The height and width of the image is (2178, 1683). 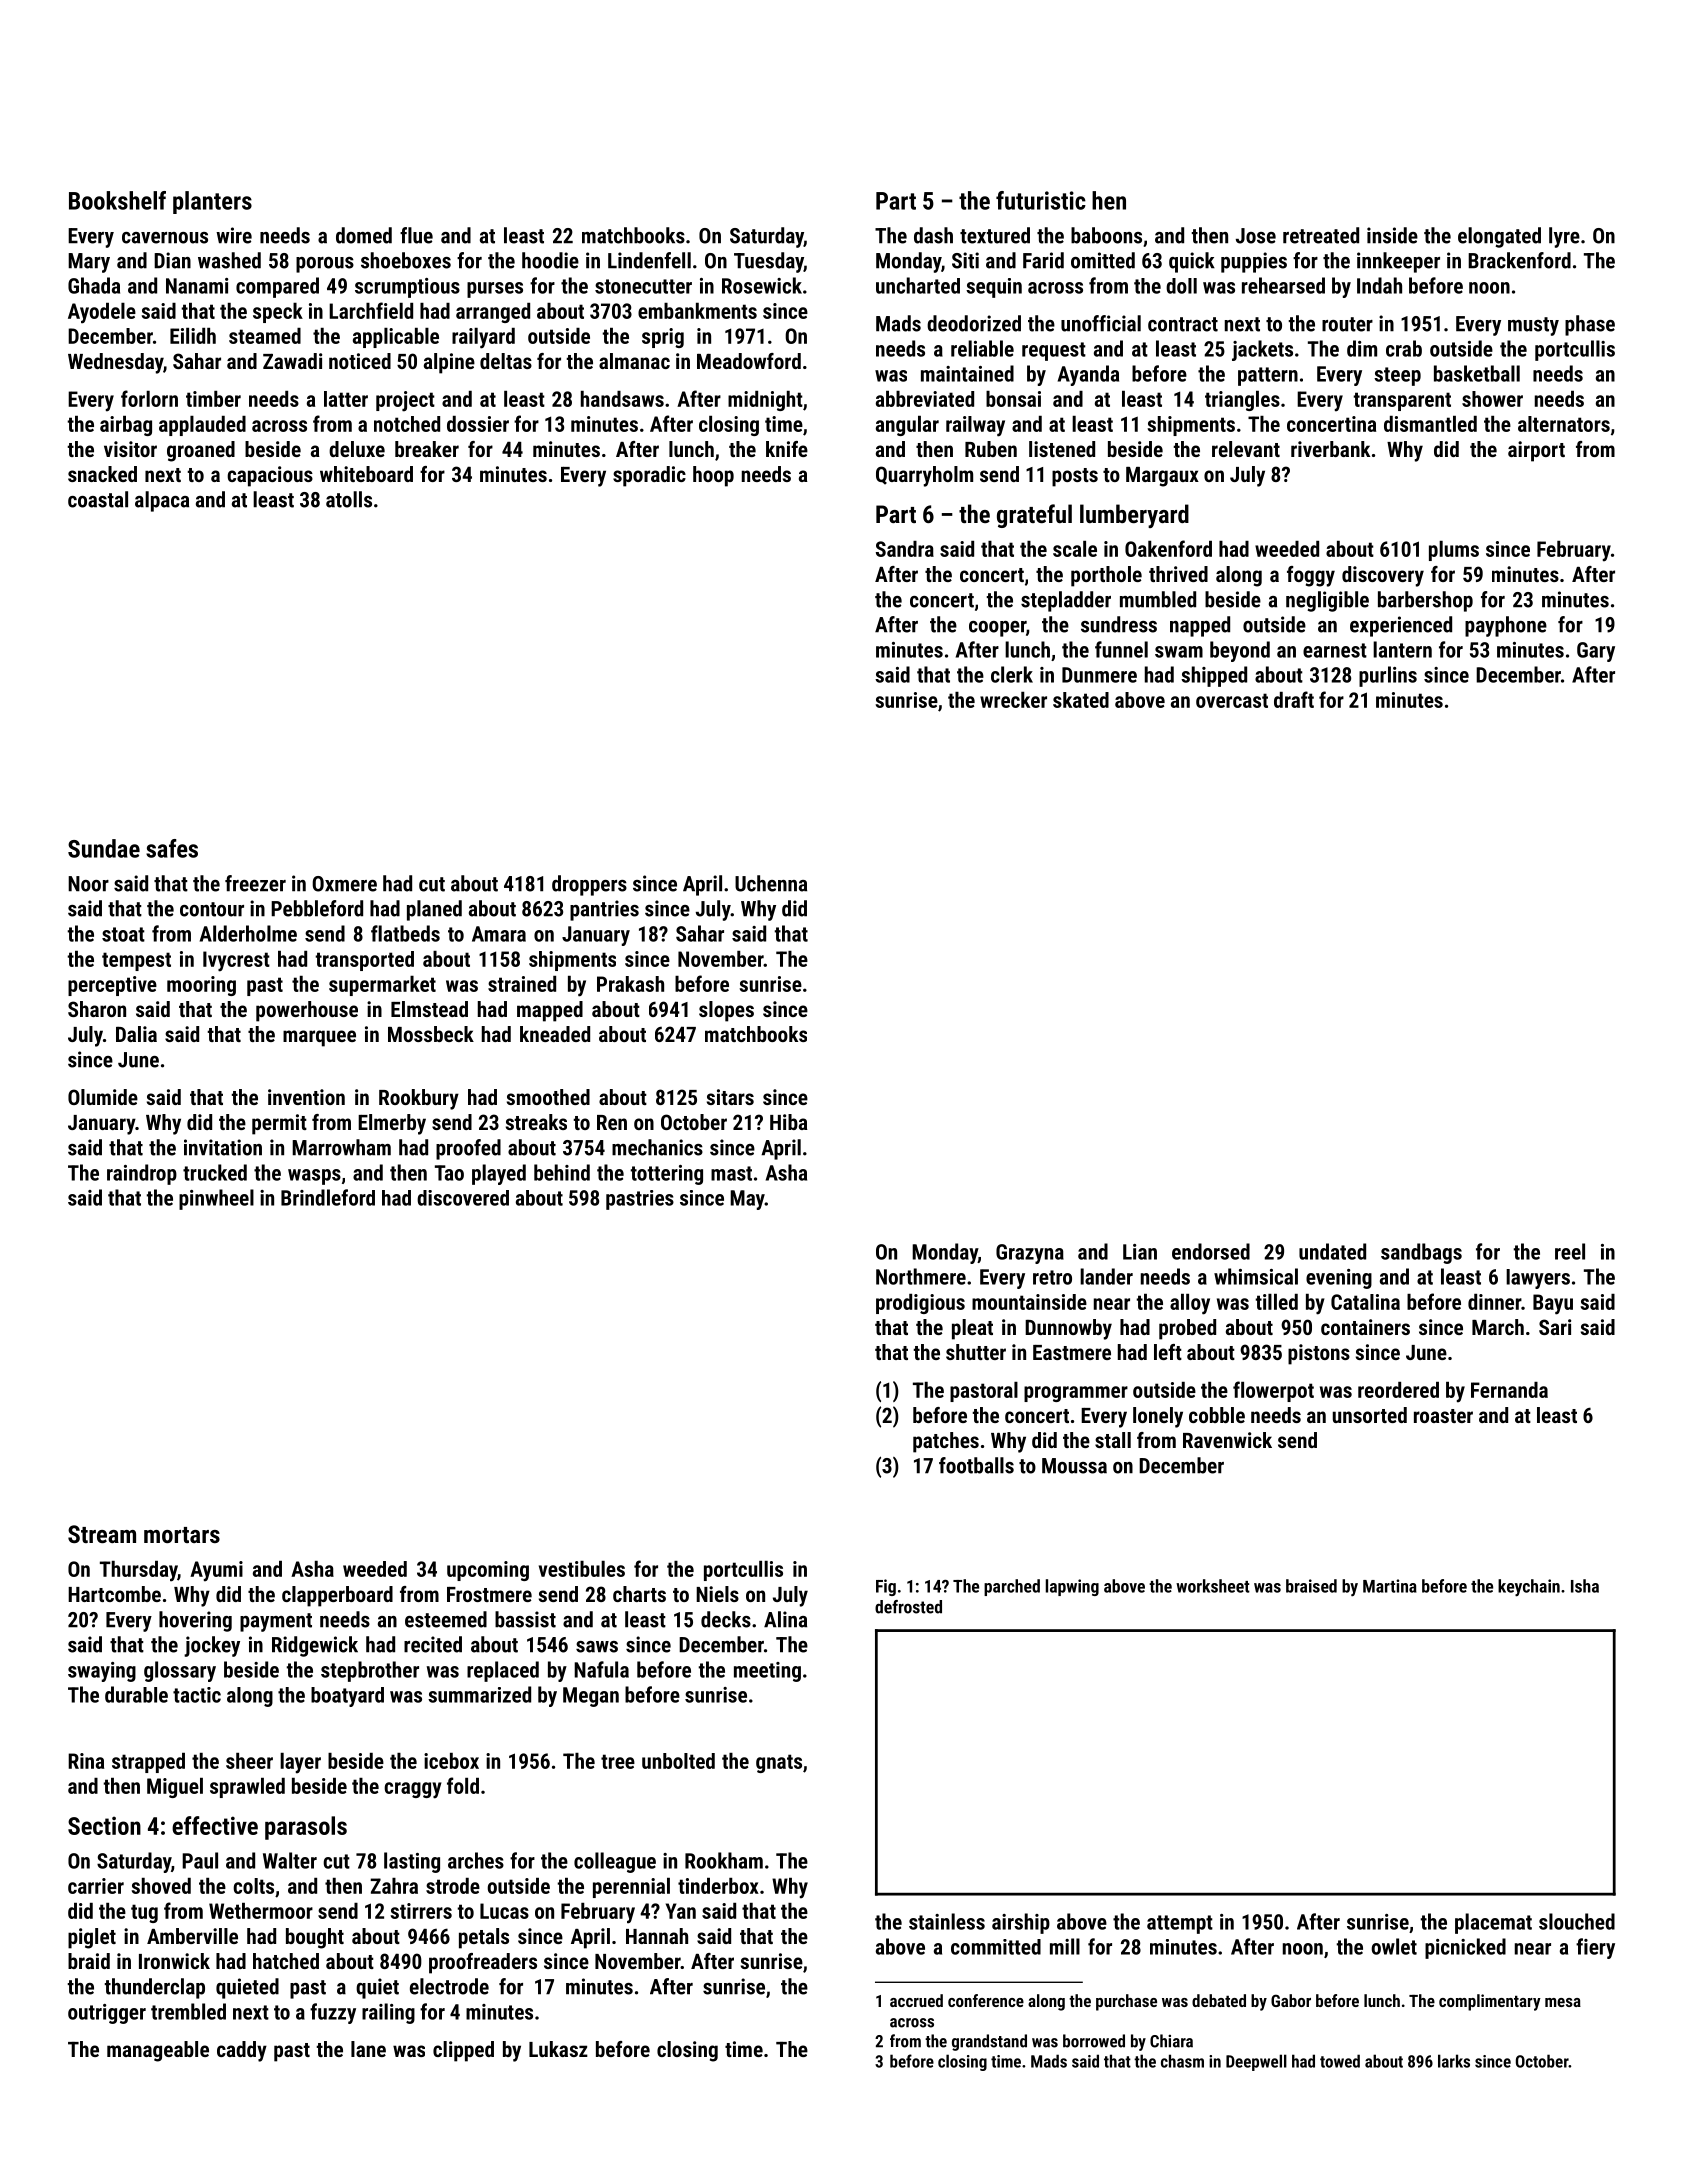 I want to click on sporadic, so click(x=649, y=476).
